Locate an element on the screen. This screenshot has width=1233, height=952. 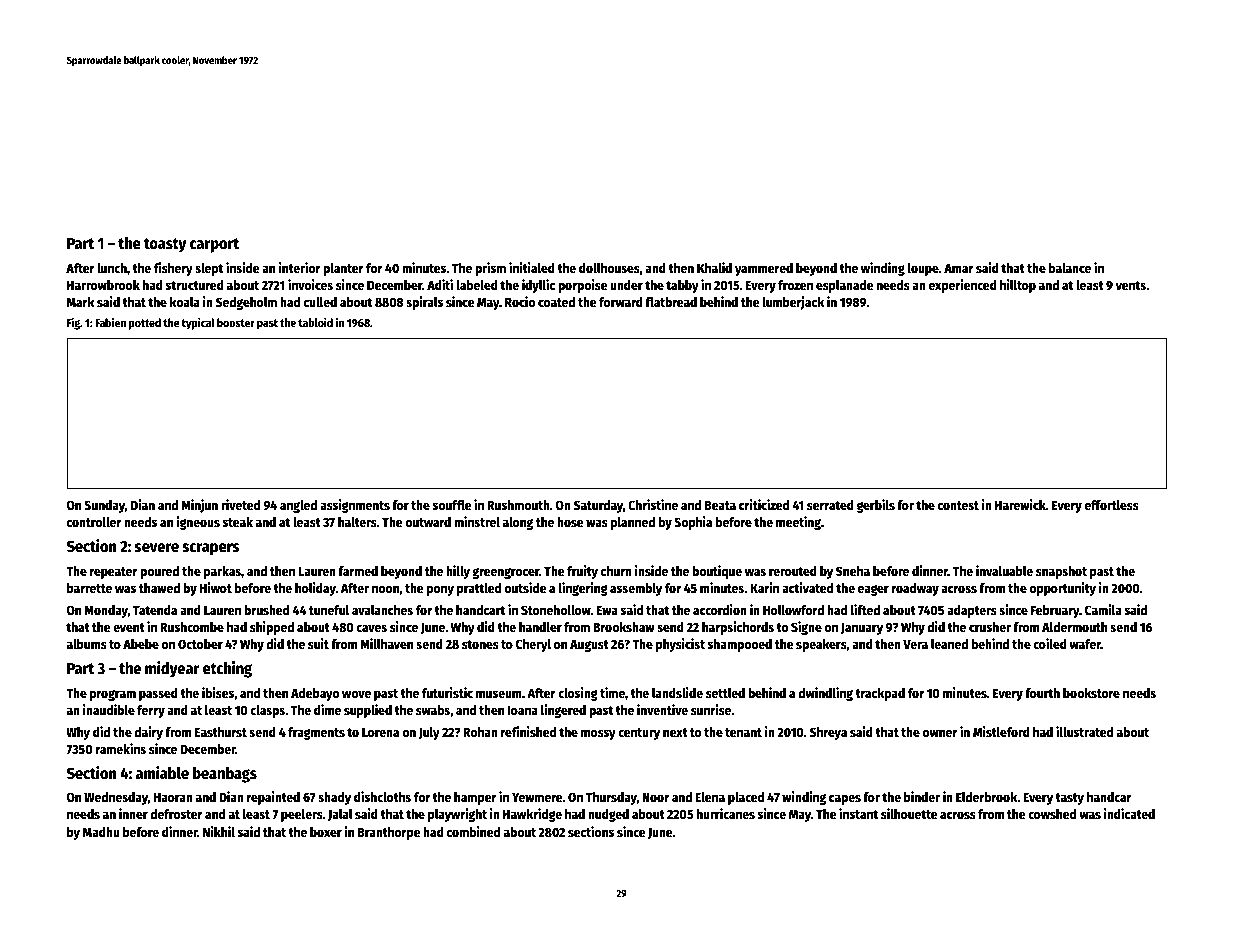
time is located at coordinates (612, 692).
